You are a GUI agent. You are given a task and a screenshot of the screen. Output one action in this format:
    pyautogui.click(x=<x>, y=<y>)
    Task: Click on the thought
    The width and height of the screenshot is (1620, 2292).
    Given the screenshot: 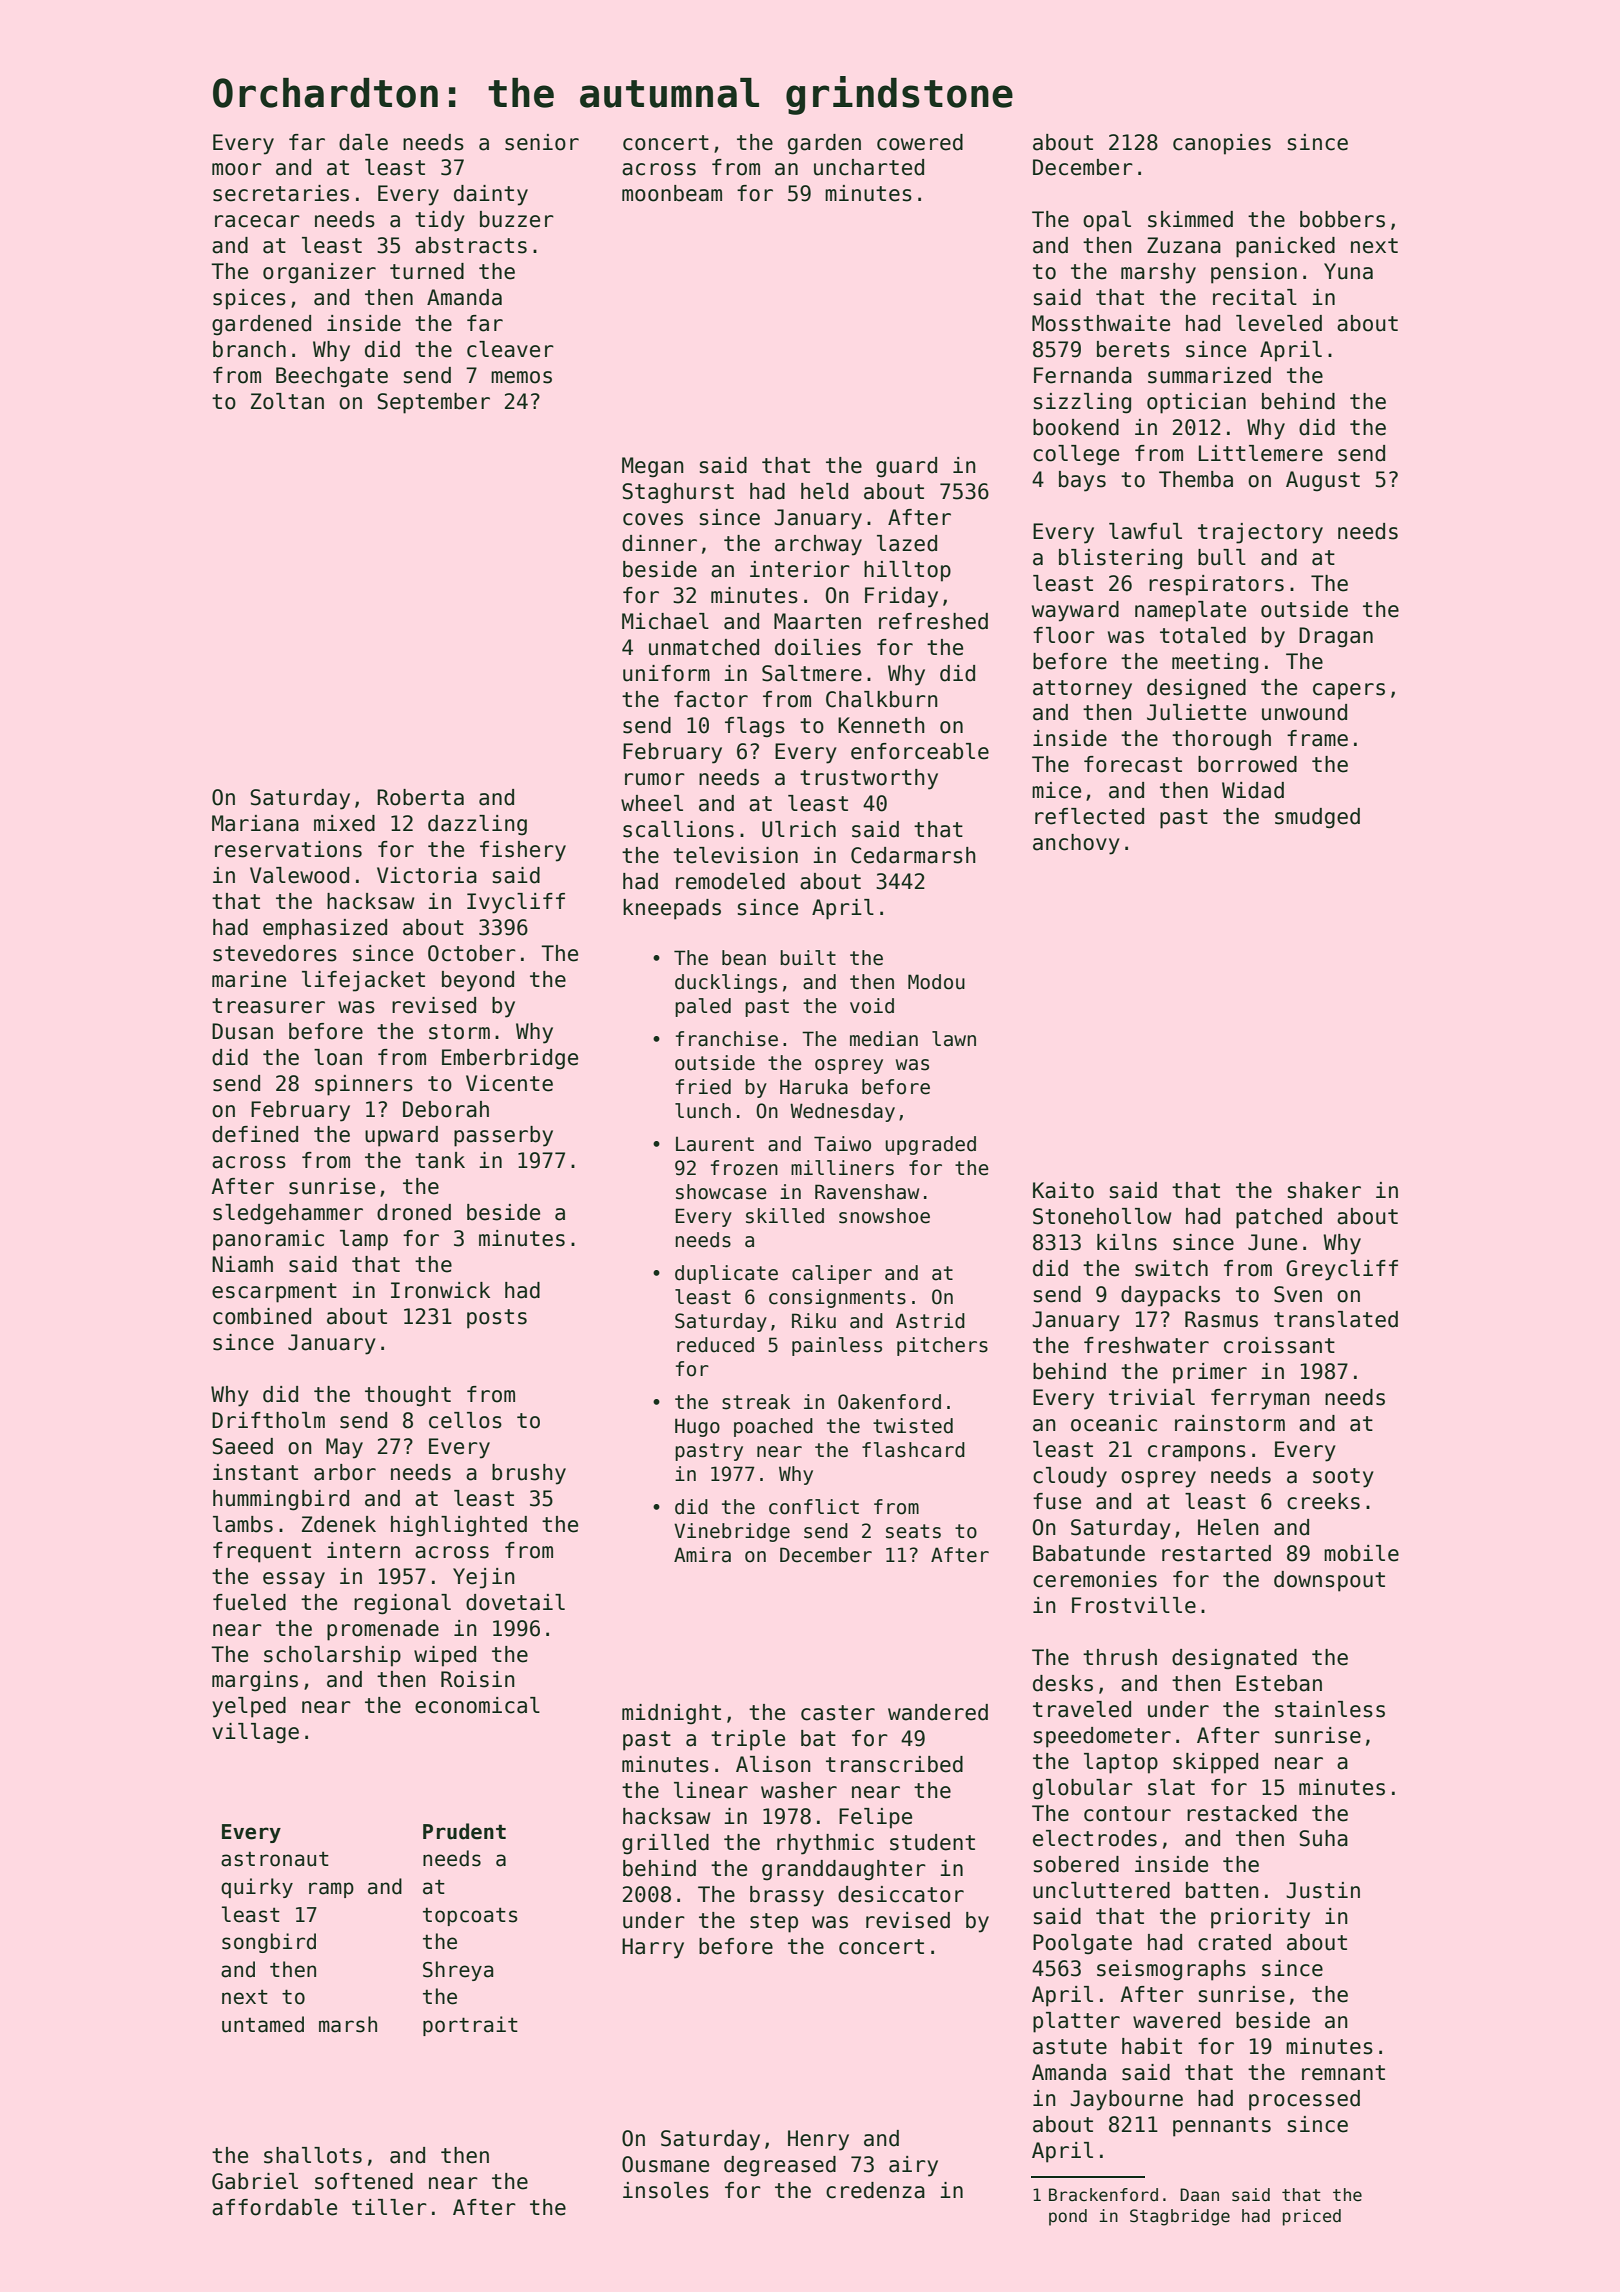 What is the action you would take?
    pyautogui.click(x=408, y=1396)
